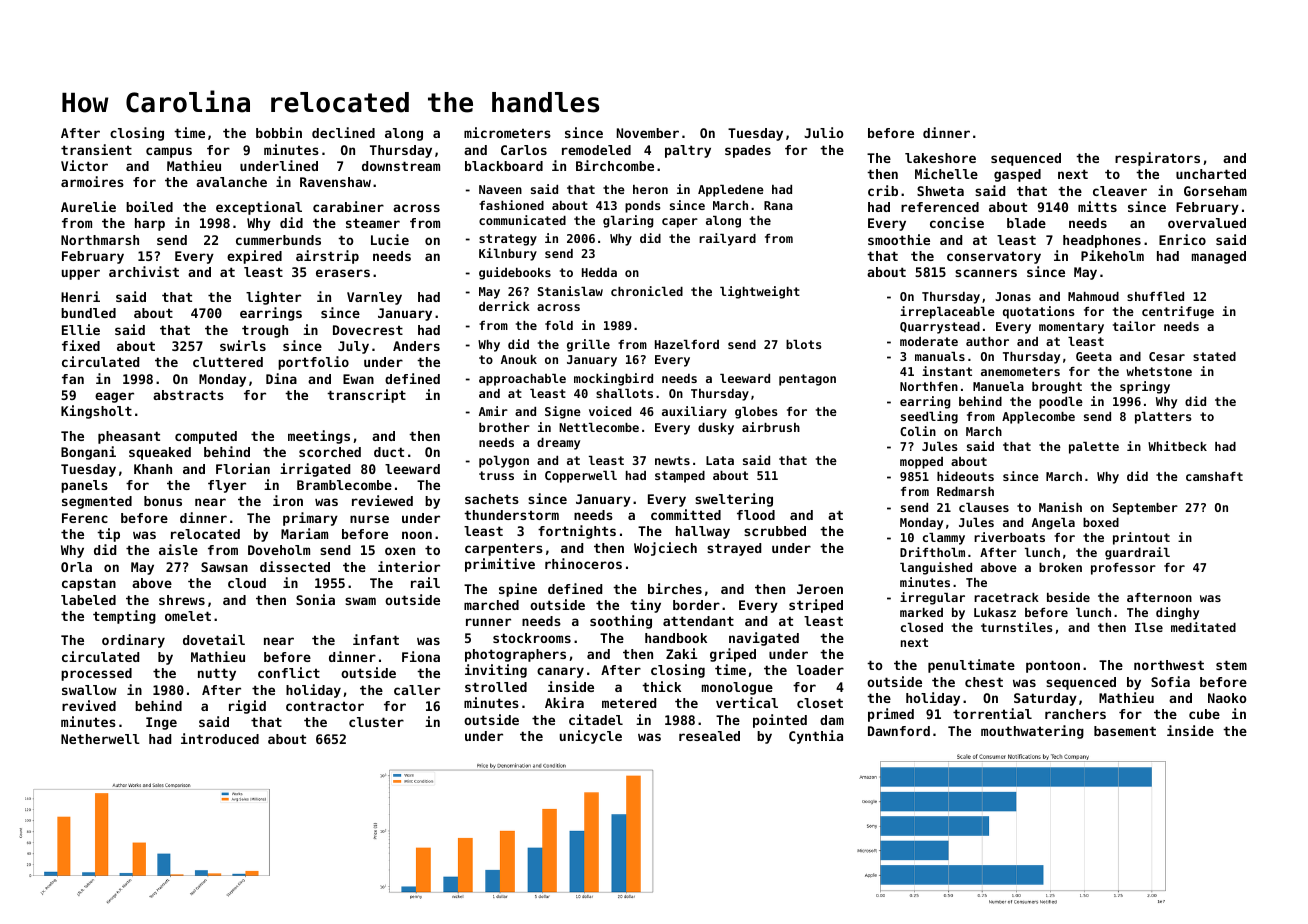 Image resolution: width=1308 pixels, height=924 pixels. I want to click on springy, so click(1145, 387).
